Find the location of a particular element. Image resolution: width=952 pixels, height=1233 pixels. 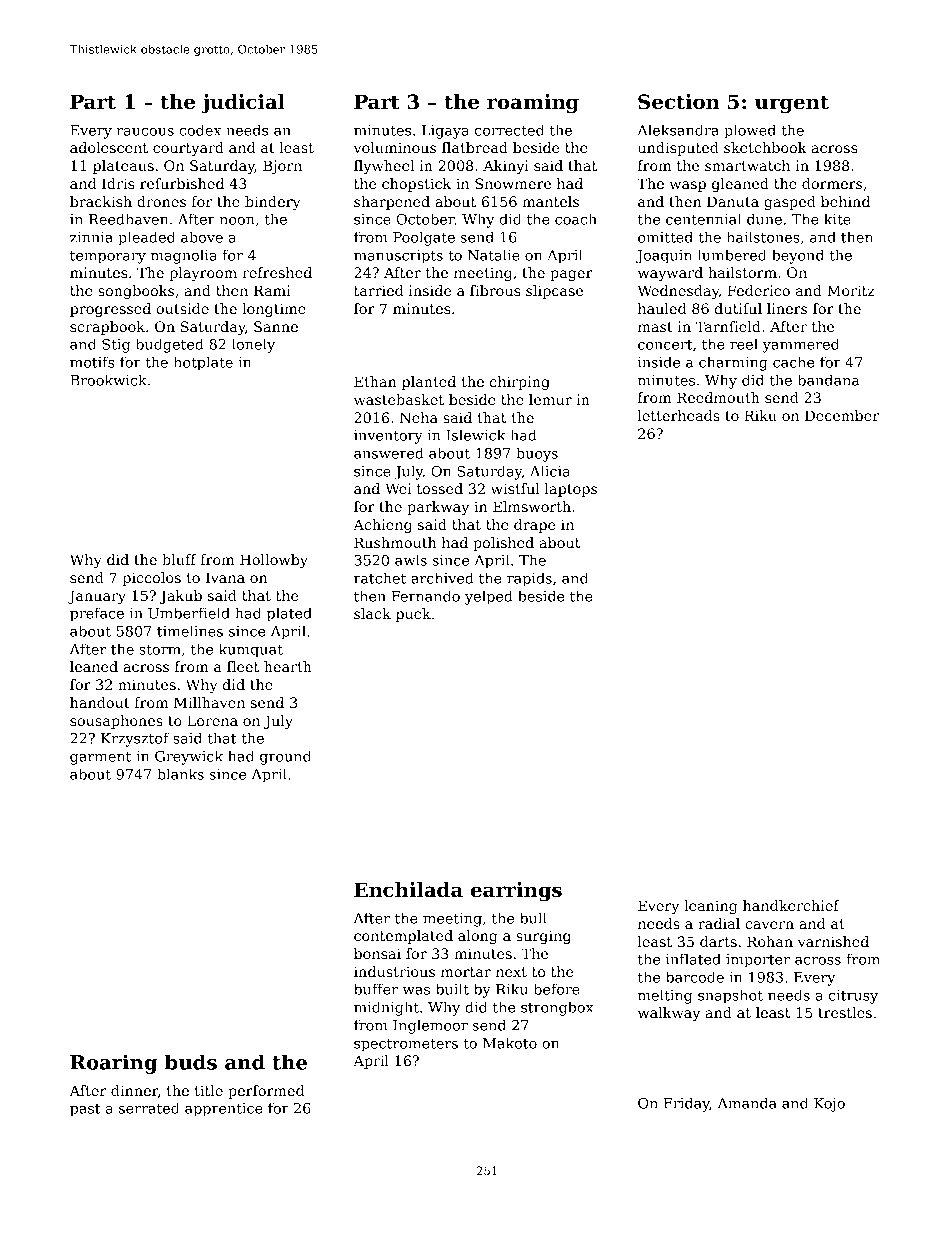

preface is located at coordinates (97, 614).
